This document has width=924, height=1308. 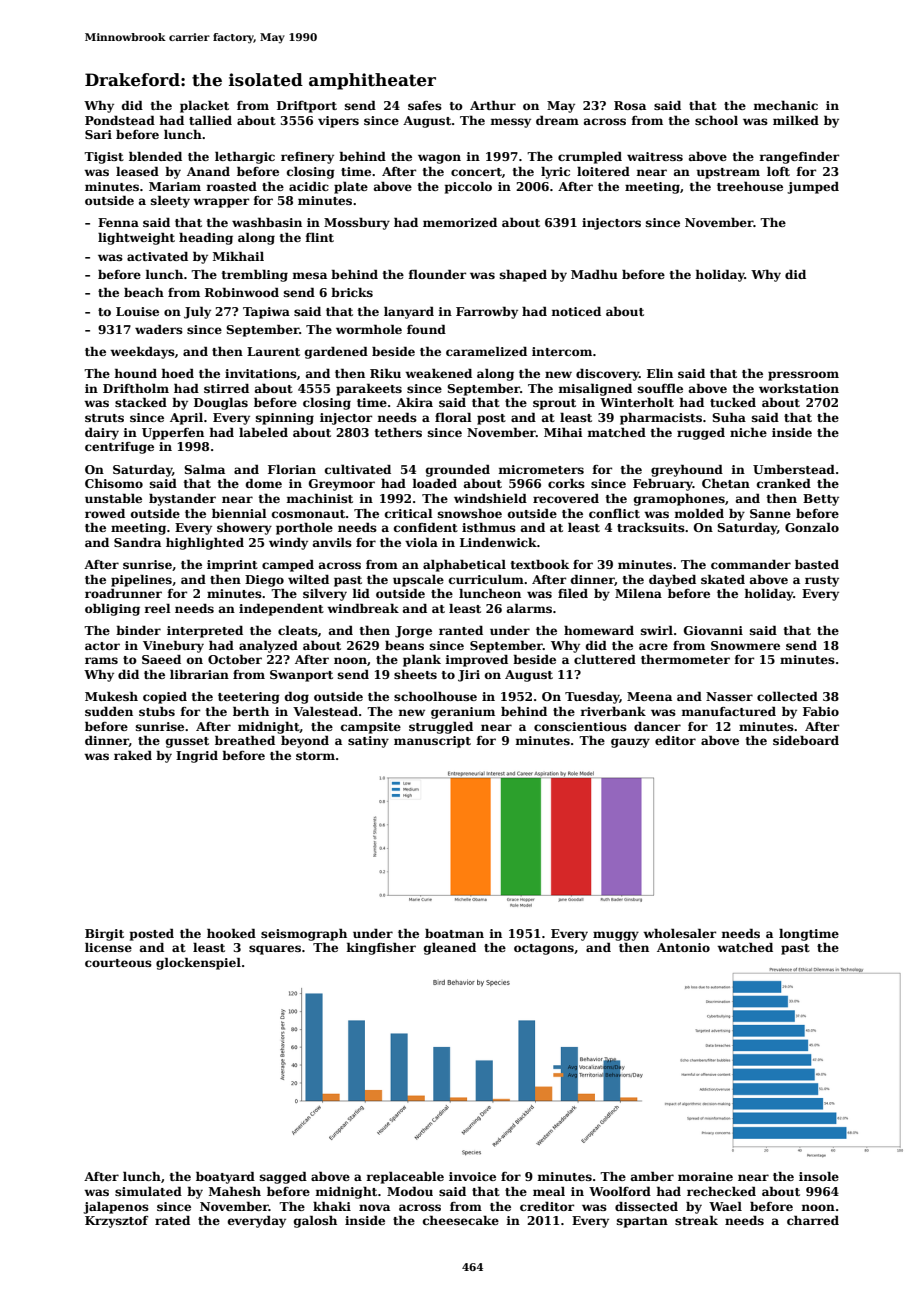 What do you see at coordinates (304, 934) in the document?
I see `seismograph` at bounding box center [304, 934].
